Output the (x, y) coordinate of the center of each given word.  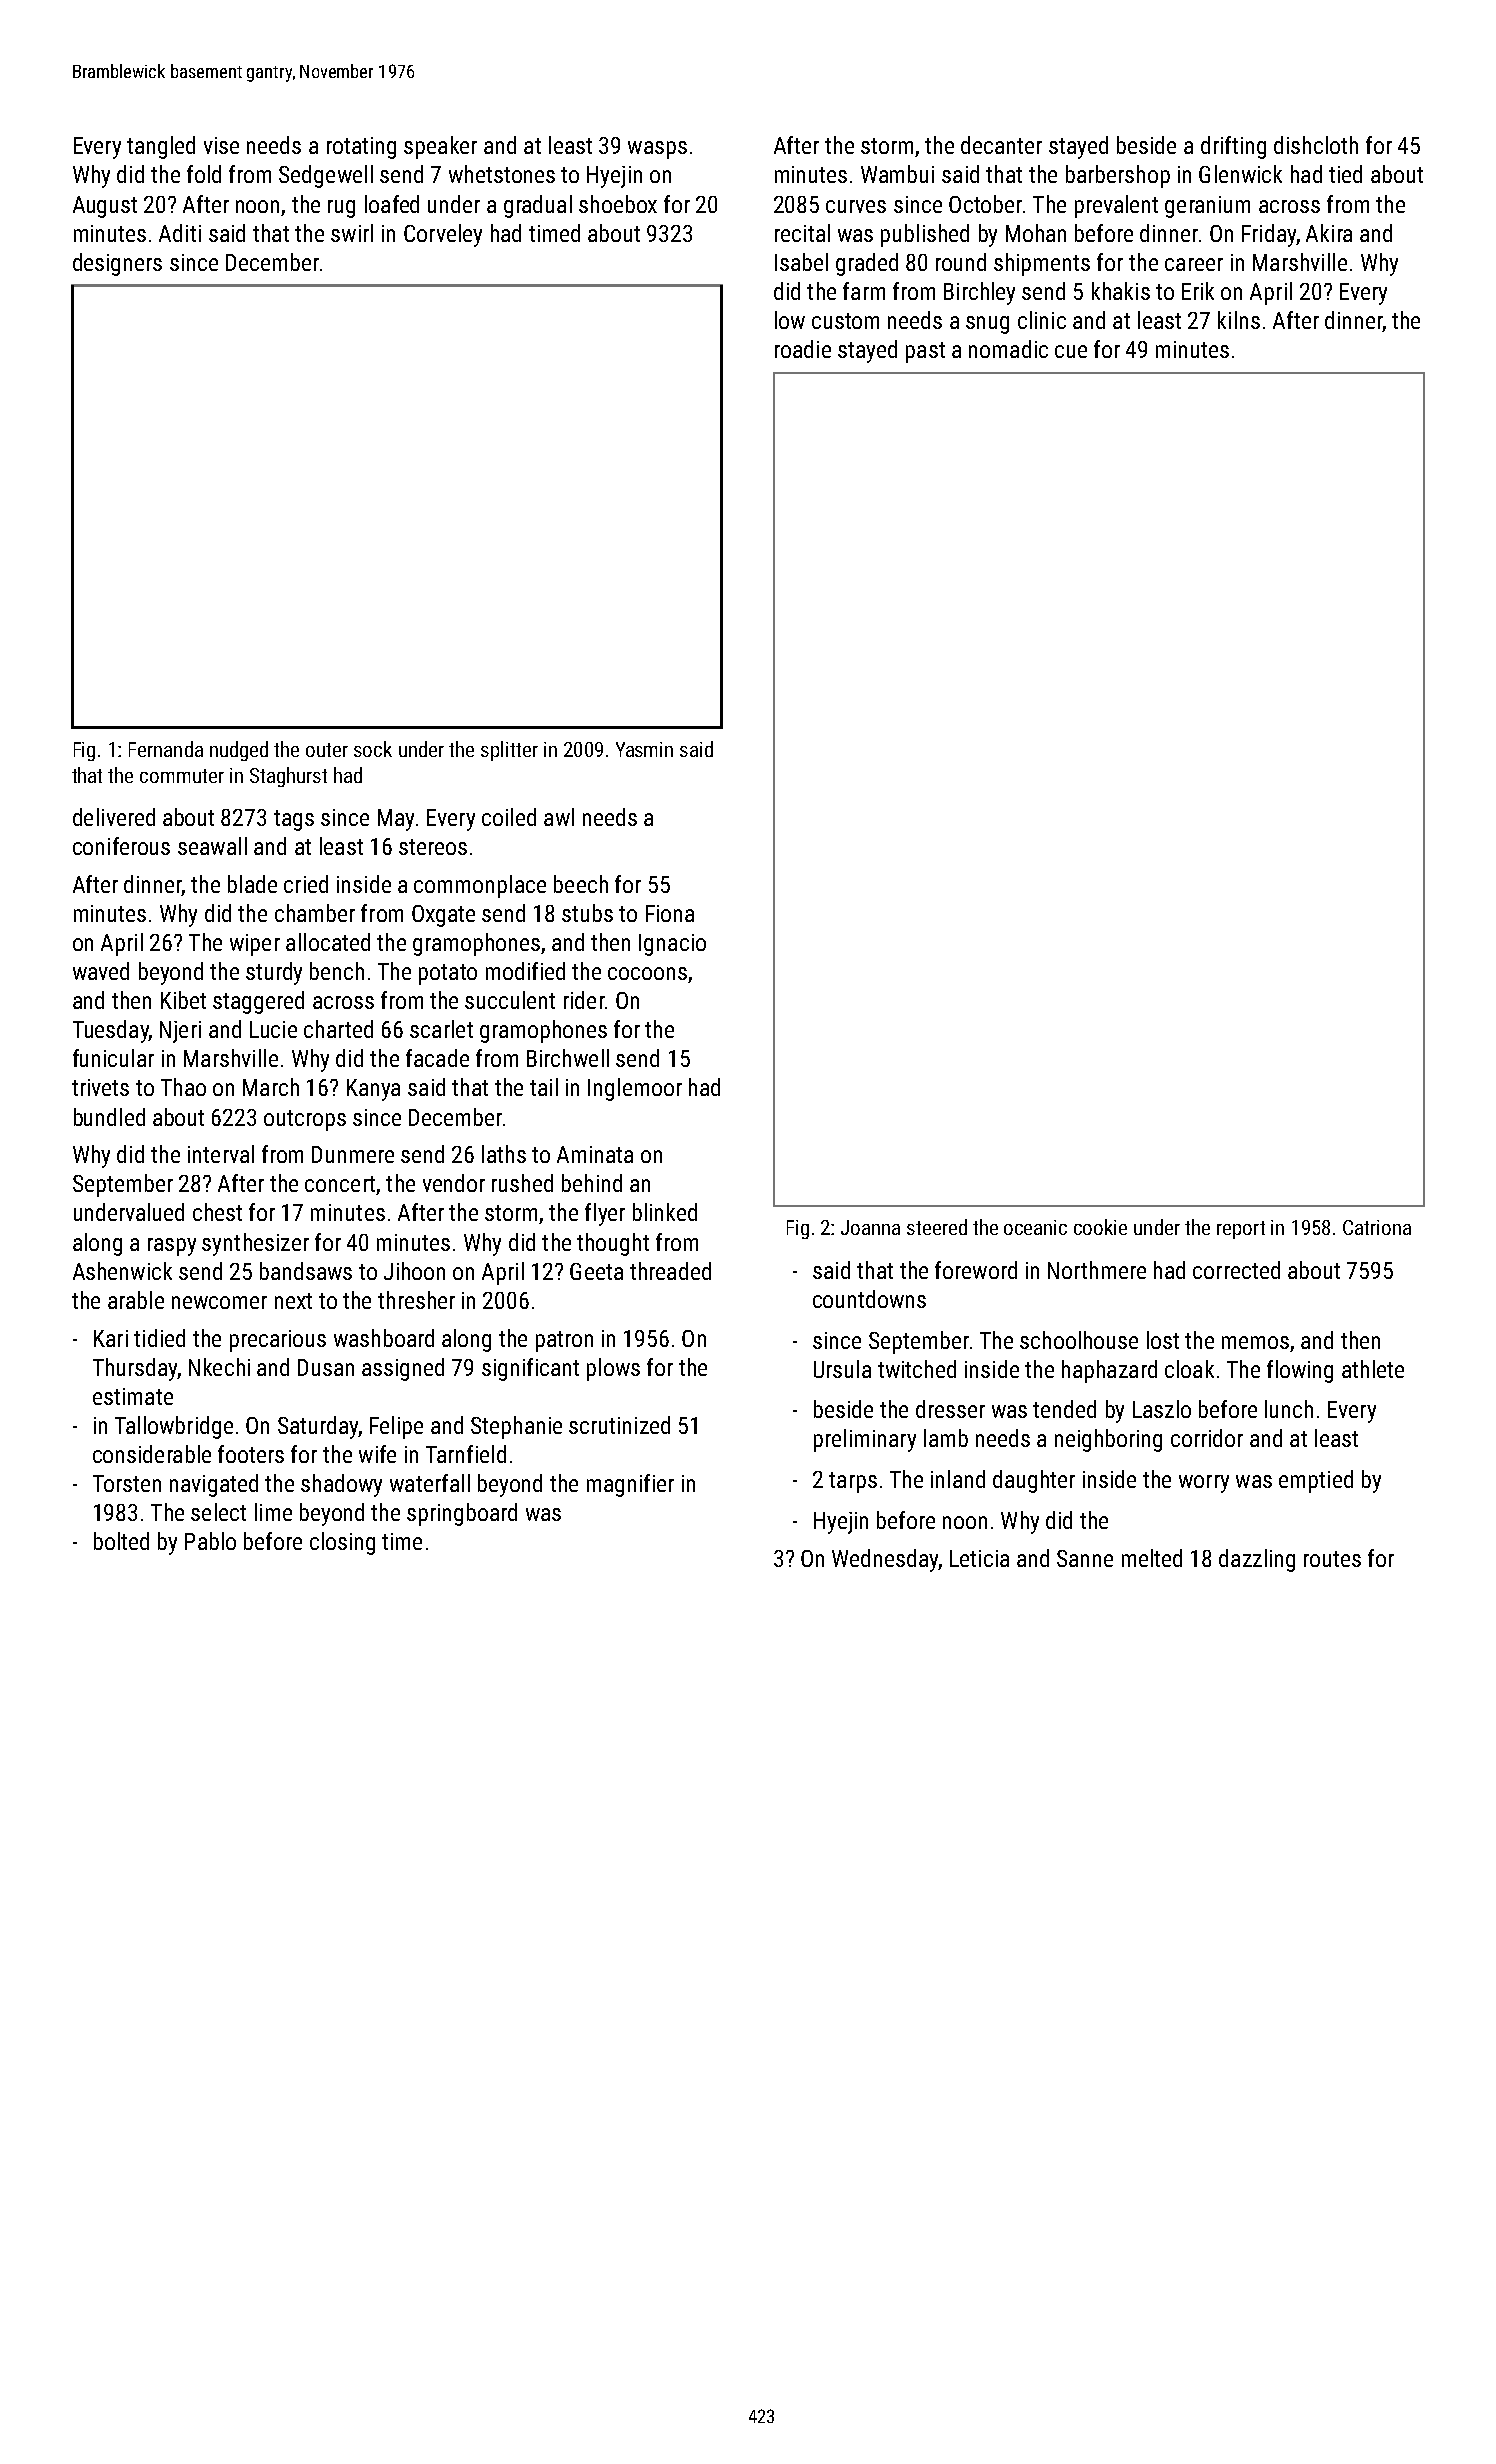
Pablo (210, 1541)
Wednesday (885, 1560)
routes (1332, 1559)
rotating (361, 148)
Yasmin (644, 749)
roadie (803, 349)
